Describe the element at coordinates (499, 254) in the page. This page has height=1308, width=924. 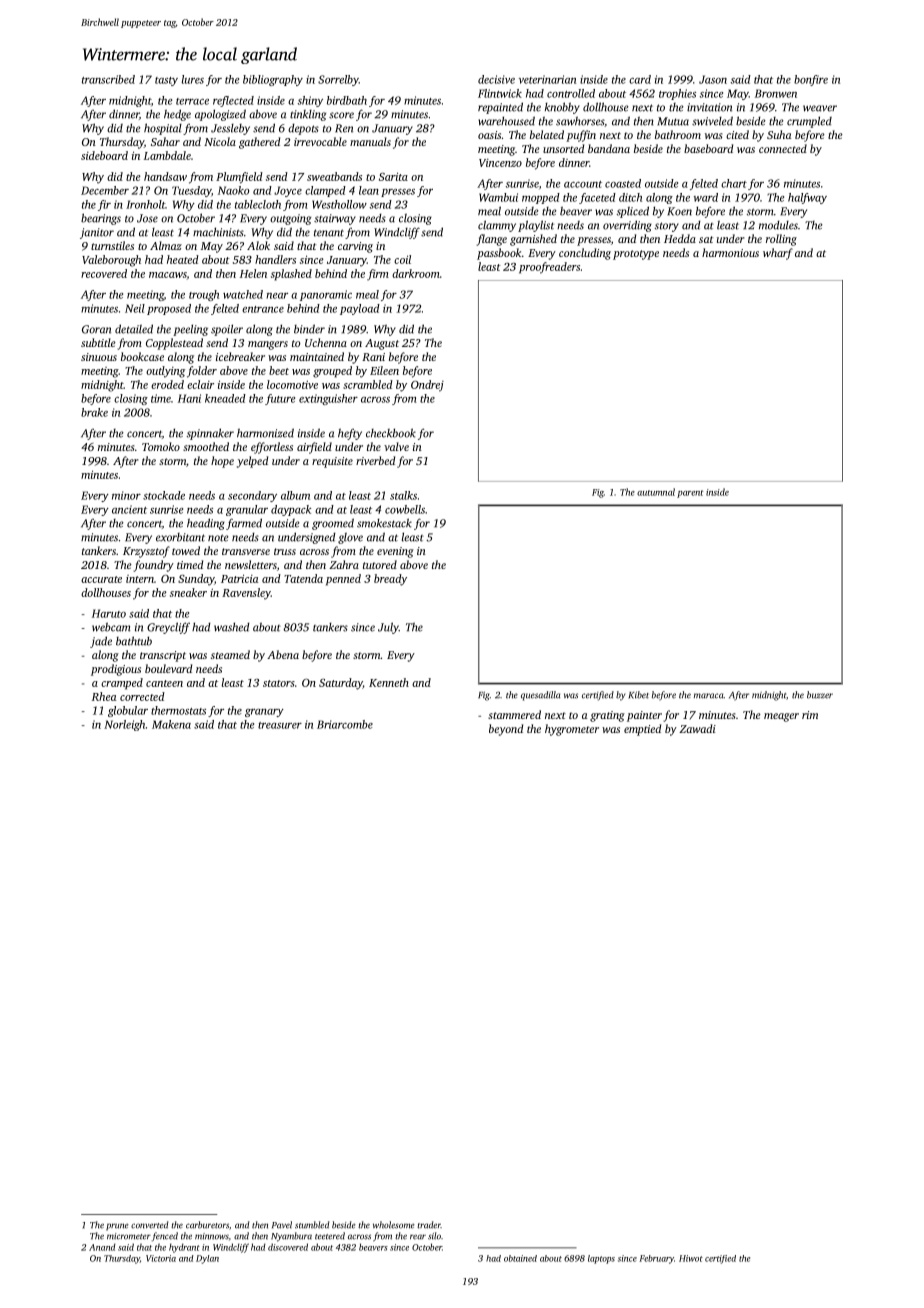
I see `passbook` at that location.
